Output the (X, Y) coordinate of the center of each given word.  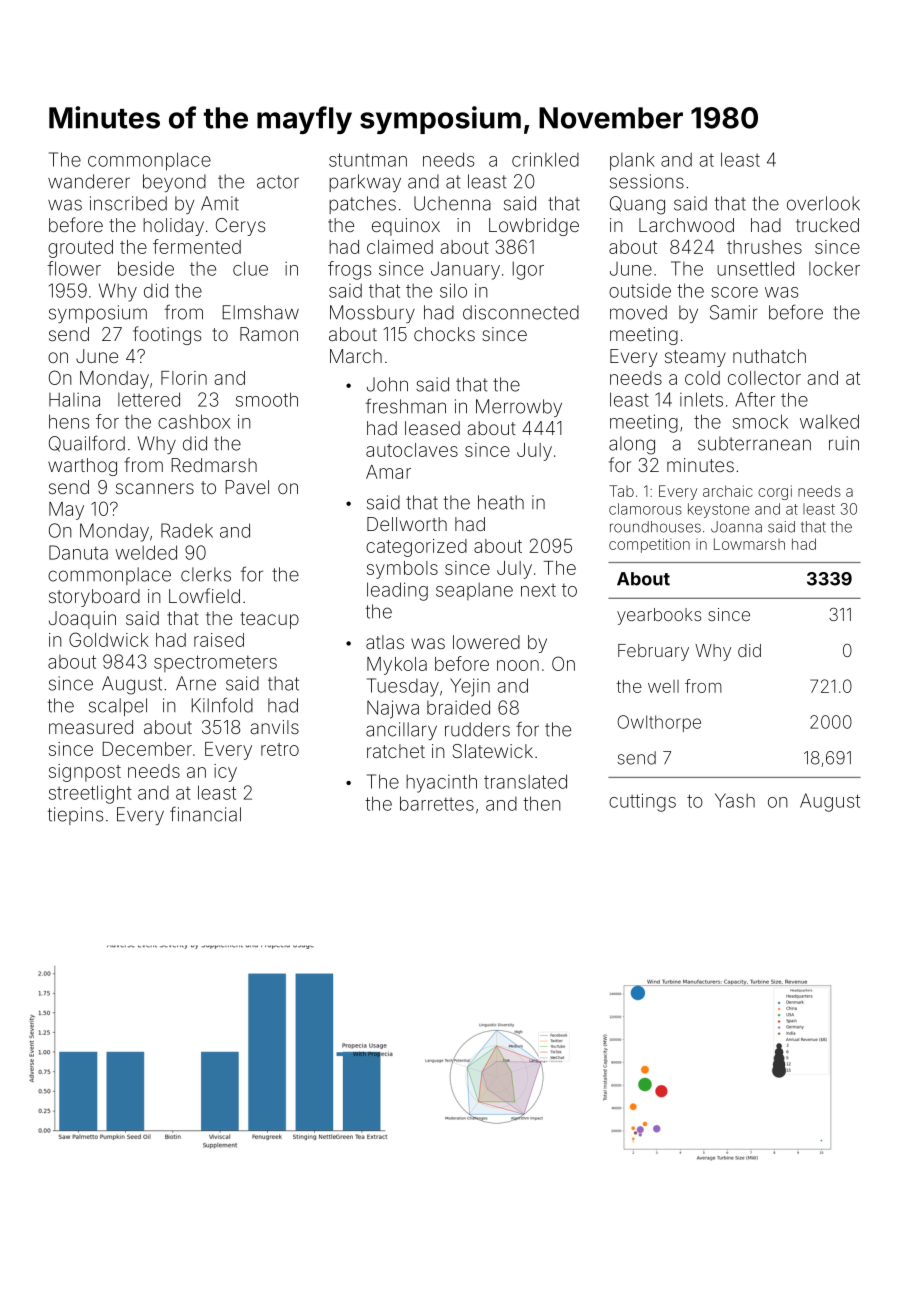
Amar (388, 472)
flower (74, 268)
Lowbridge (534, 227)
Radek (187, 530)
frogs (349, 270)
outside (640, 290)
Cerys (240, 227)
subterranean (754, 443)
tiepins (75, 816)
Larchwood (686, 225)
